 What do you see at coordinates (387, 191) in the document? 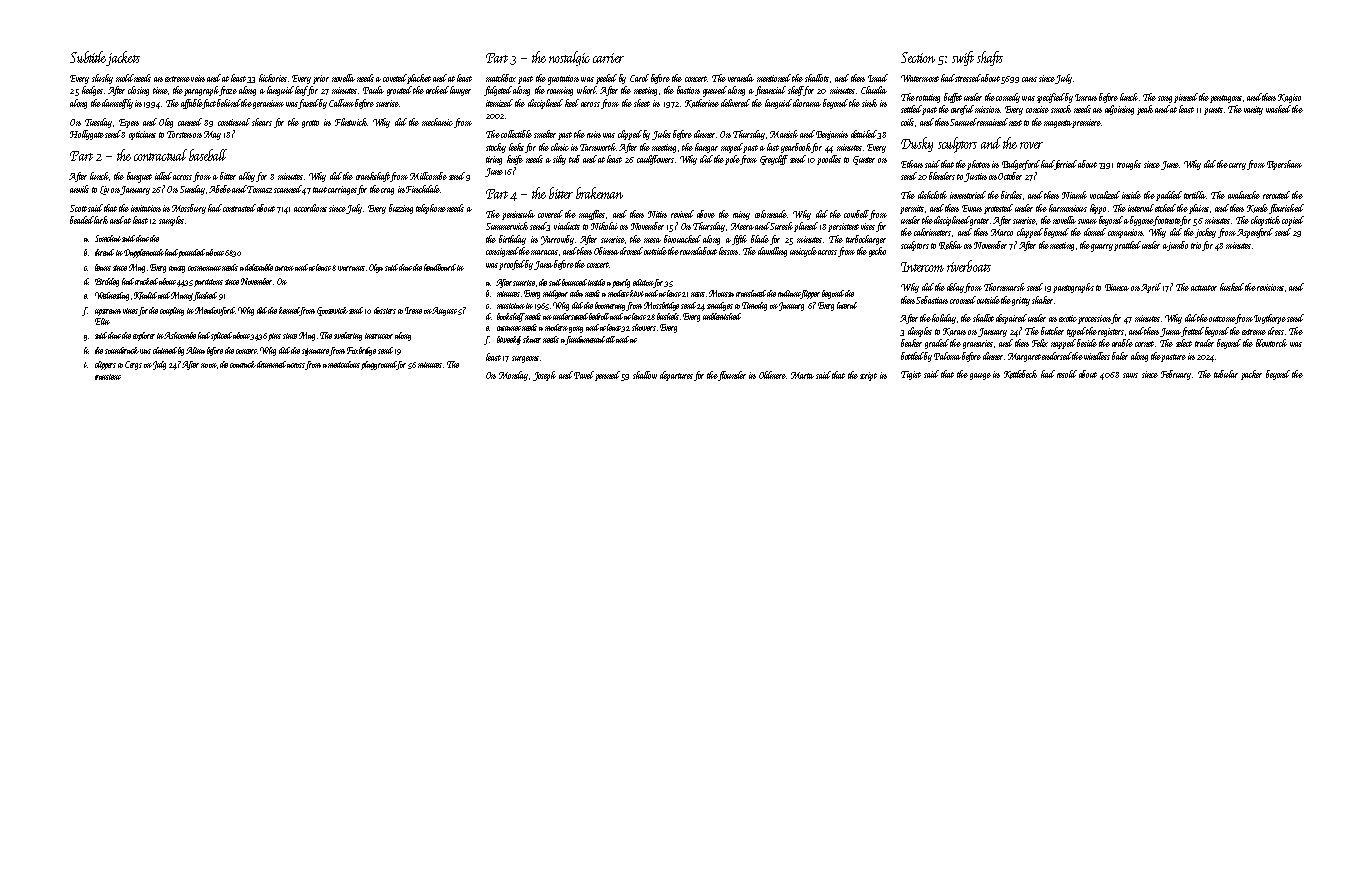
I see `crag` at bounding box center [387, 191].
